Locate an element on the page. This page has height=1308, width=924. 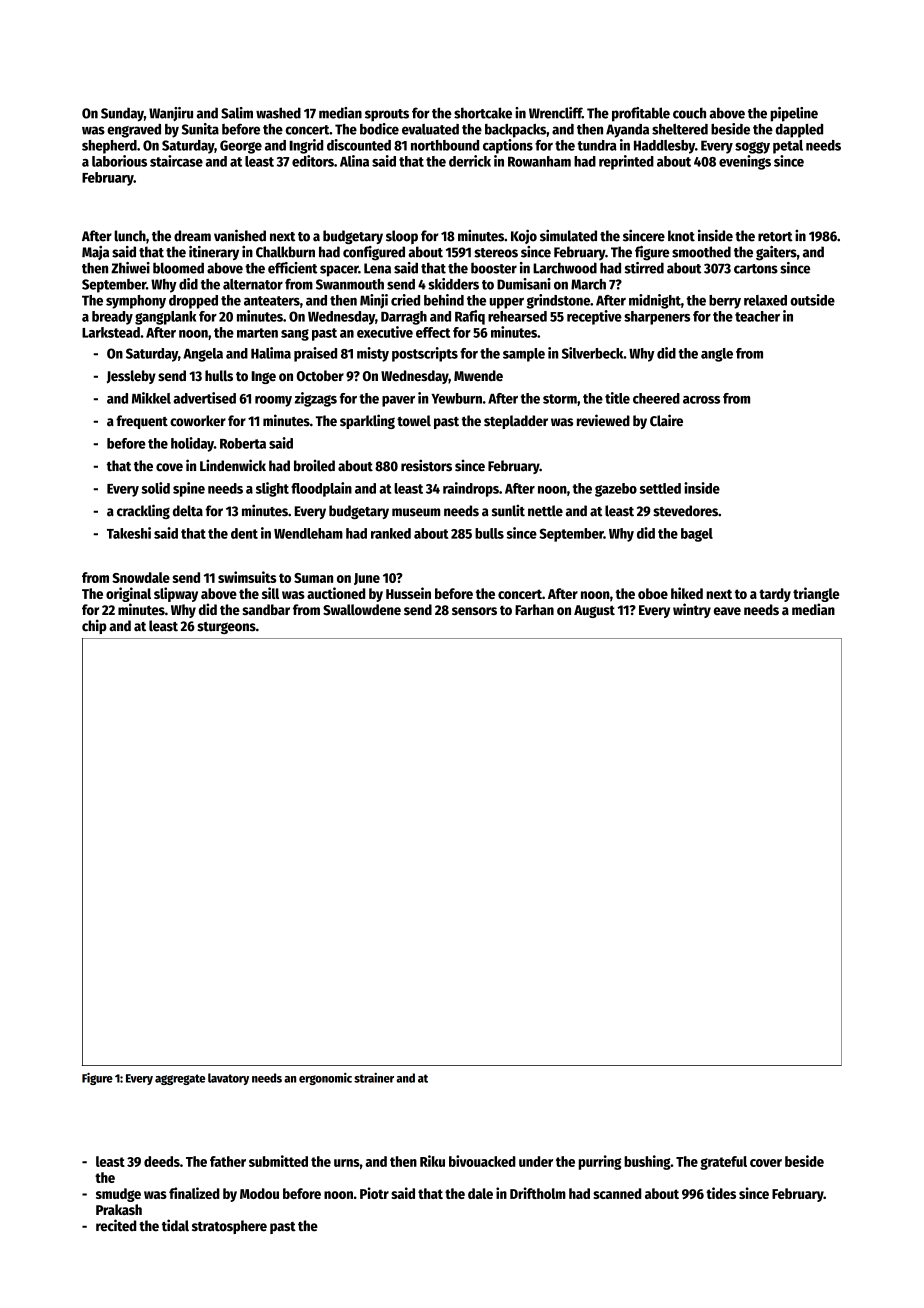
sloop is located at coordinates (402, 237).
